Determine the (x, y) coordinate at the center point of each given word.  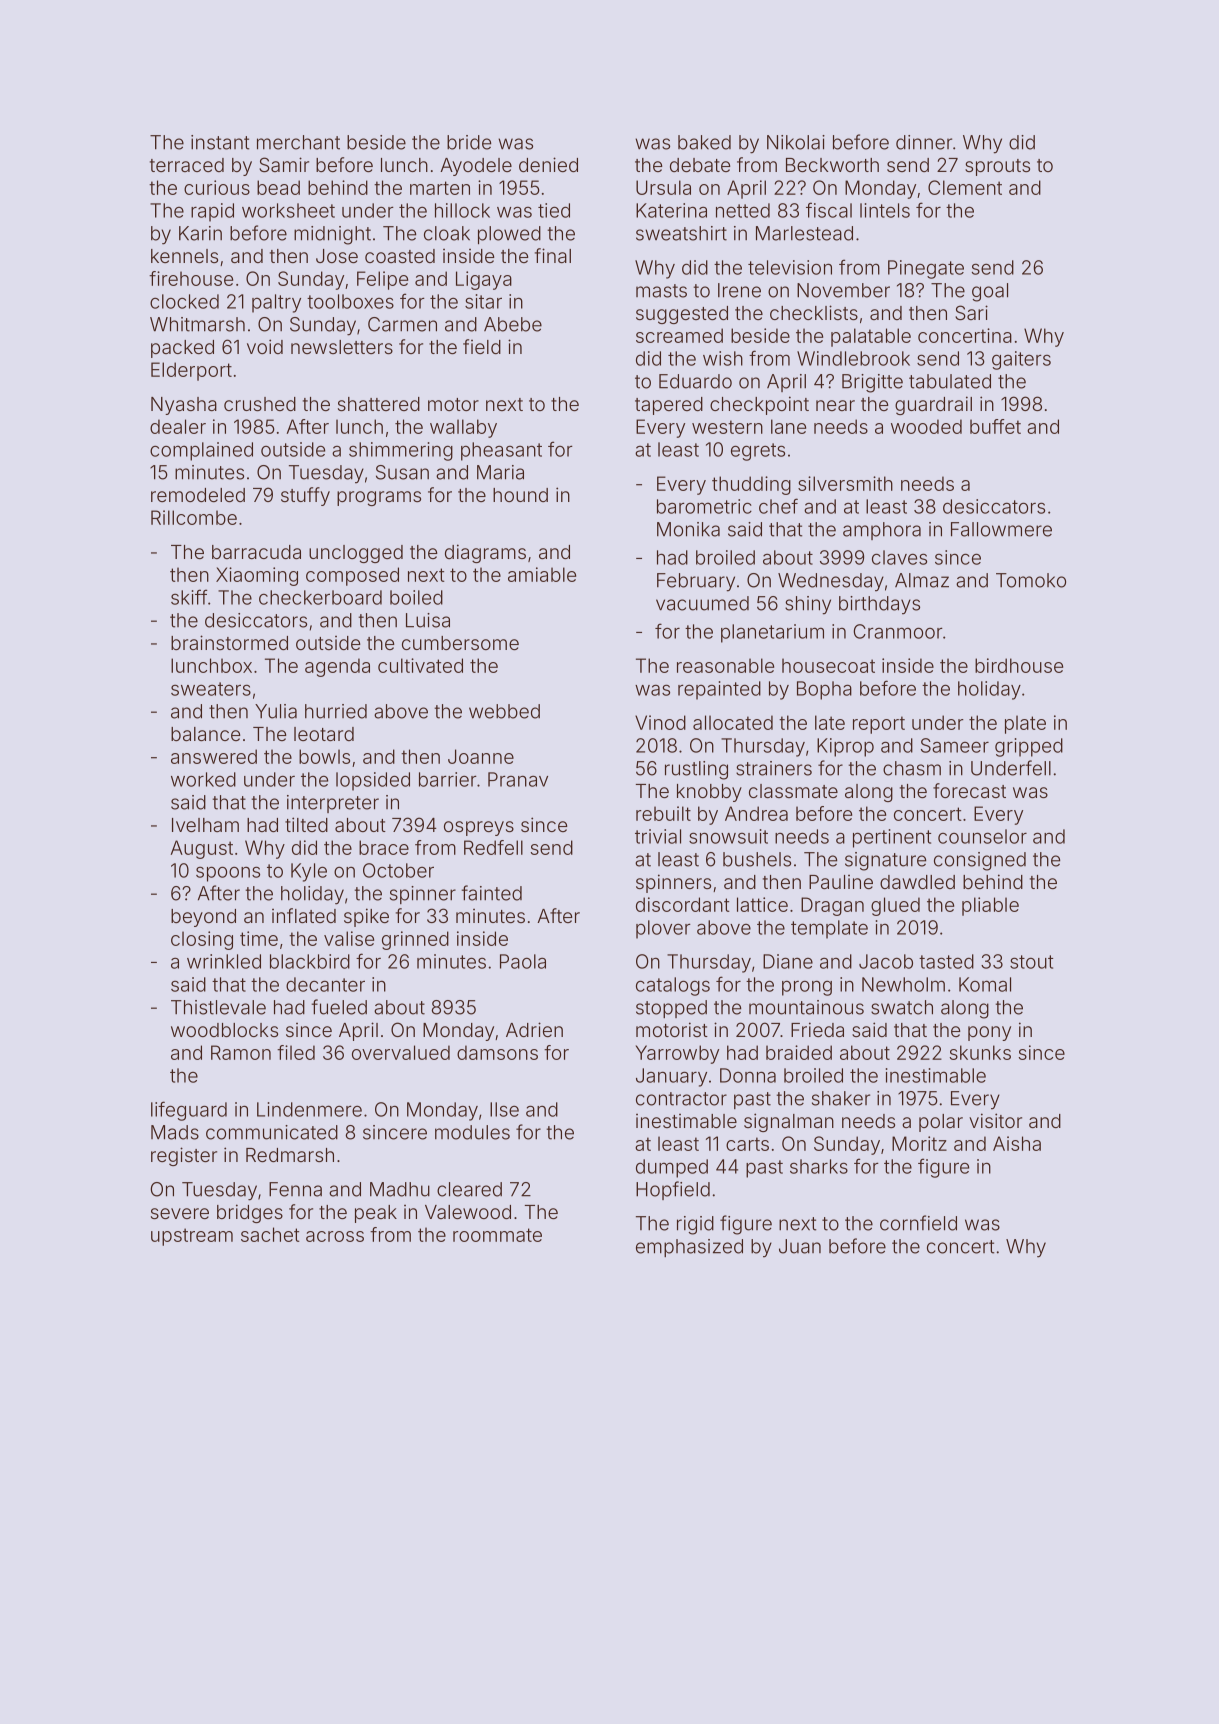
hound (520, 495)
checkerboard (320, 597)
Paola (523, 961)
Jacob (886, 961)
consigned (980, 861)
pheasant (501, 451)
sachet (270, 1234)
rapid (212, 212)
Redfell (493, 847)
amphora (882, 531)
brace (384, 847)
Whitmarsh (197, 324)
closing (202, 940)
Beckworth (832, 165)
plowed (509, 235)
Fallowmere (1001, 529)
